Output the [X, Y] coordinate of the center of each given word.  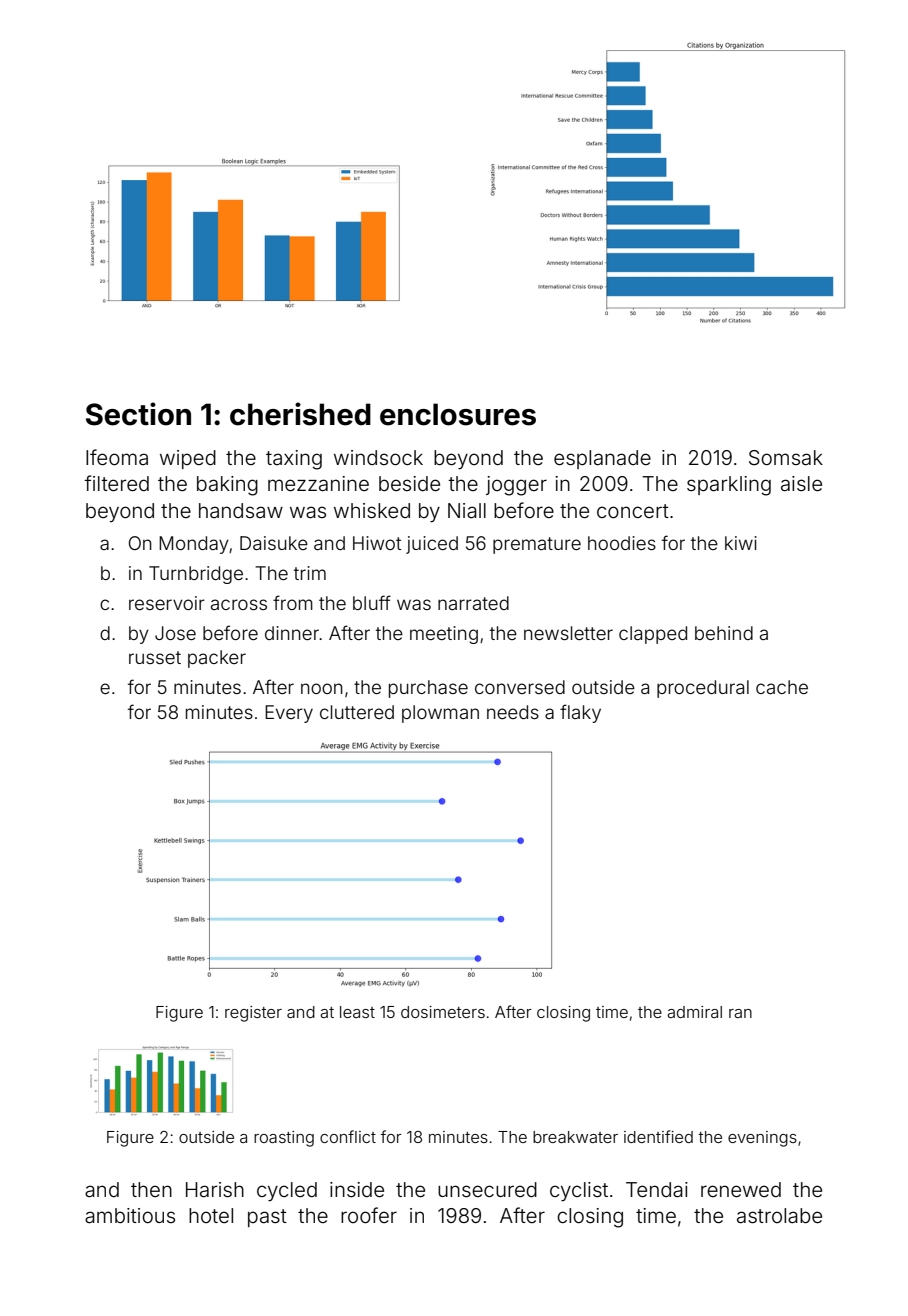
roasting [284, 1139]
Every [289, 714]
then [151, 1189]
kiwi [741, 543]
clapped [653, 635]
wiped [188, 459]
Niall [467, 510]
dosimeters [443, 1012]
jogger [516, 486]
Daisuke [274, 543]
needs [513, 712]
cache [782, 687]
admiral [694, 1012]
